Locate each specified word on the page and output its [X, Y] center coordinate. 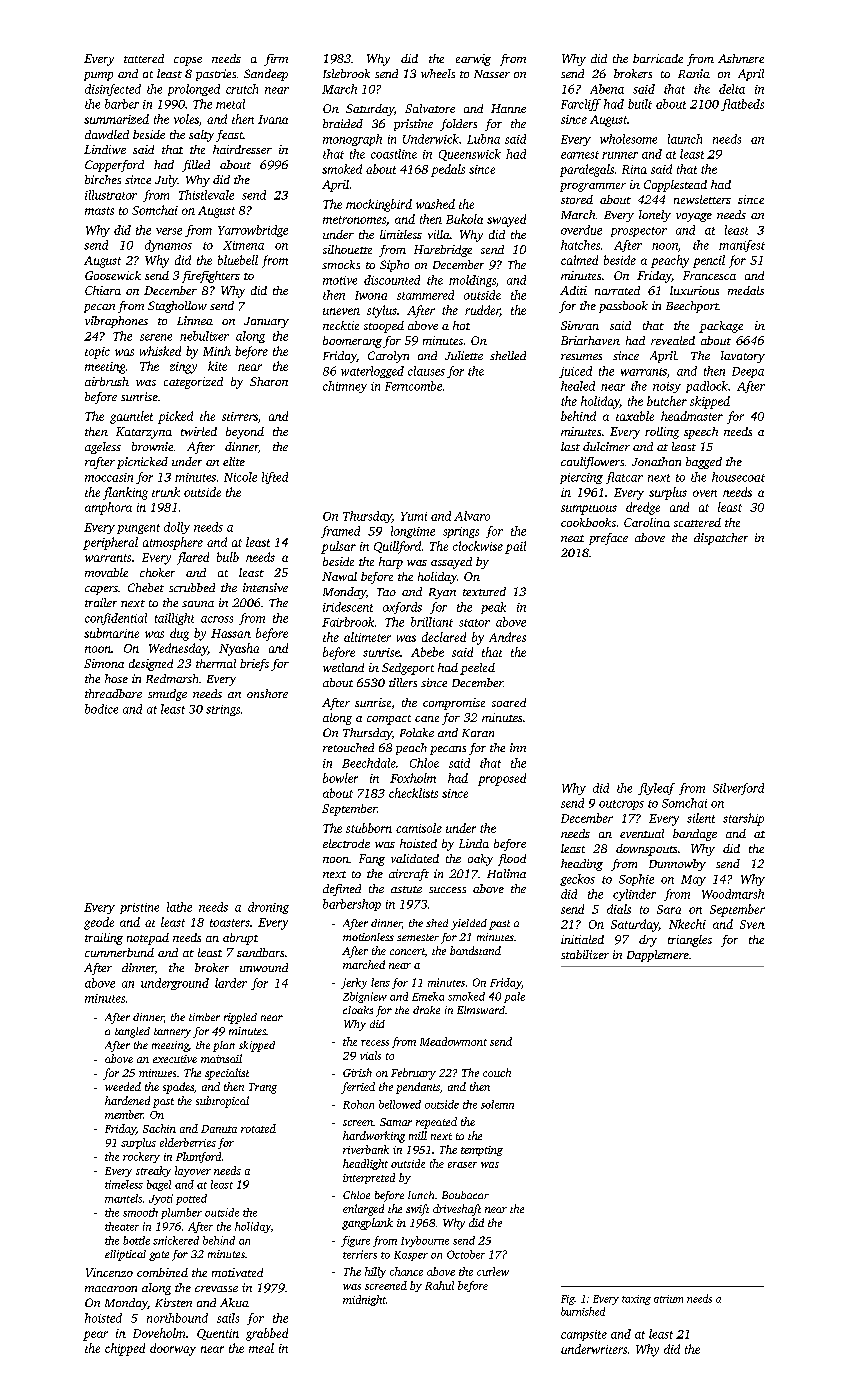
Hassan [231, 633]
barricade [658, 58]
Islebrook [346, 73]
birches [103, 179]
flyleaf [656, 789]
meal [261, 1348]
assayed [451, 563]
